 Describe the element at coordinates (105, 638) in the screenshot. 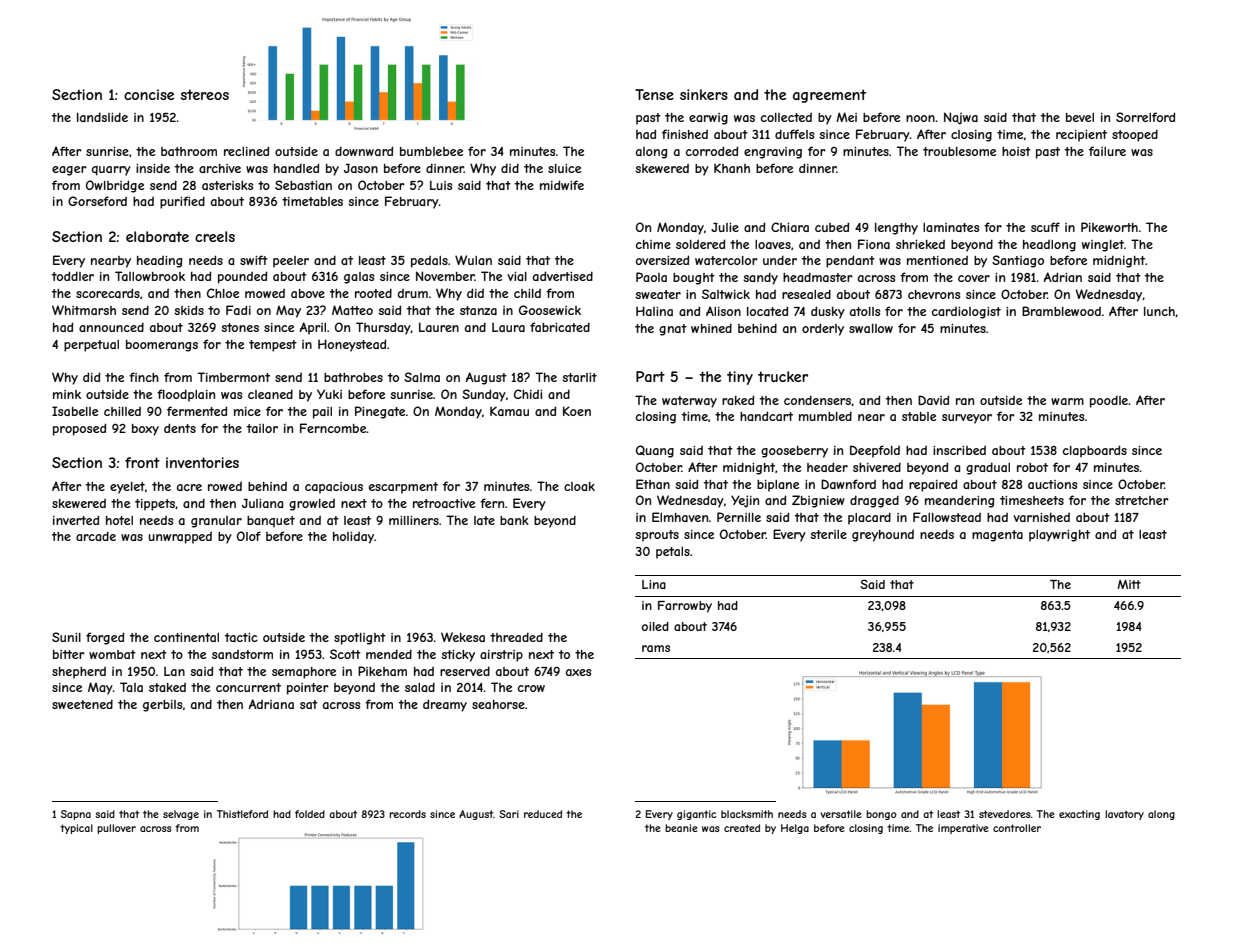

I see `forged` at that location.
